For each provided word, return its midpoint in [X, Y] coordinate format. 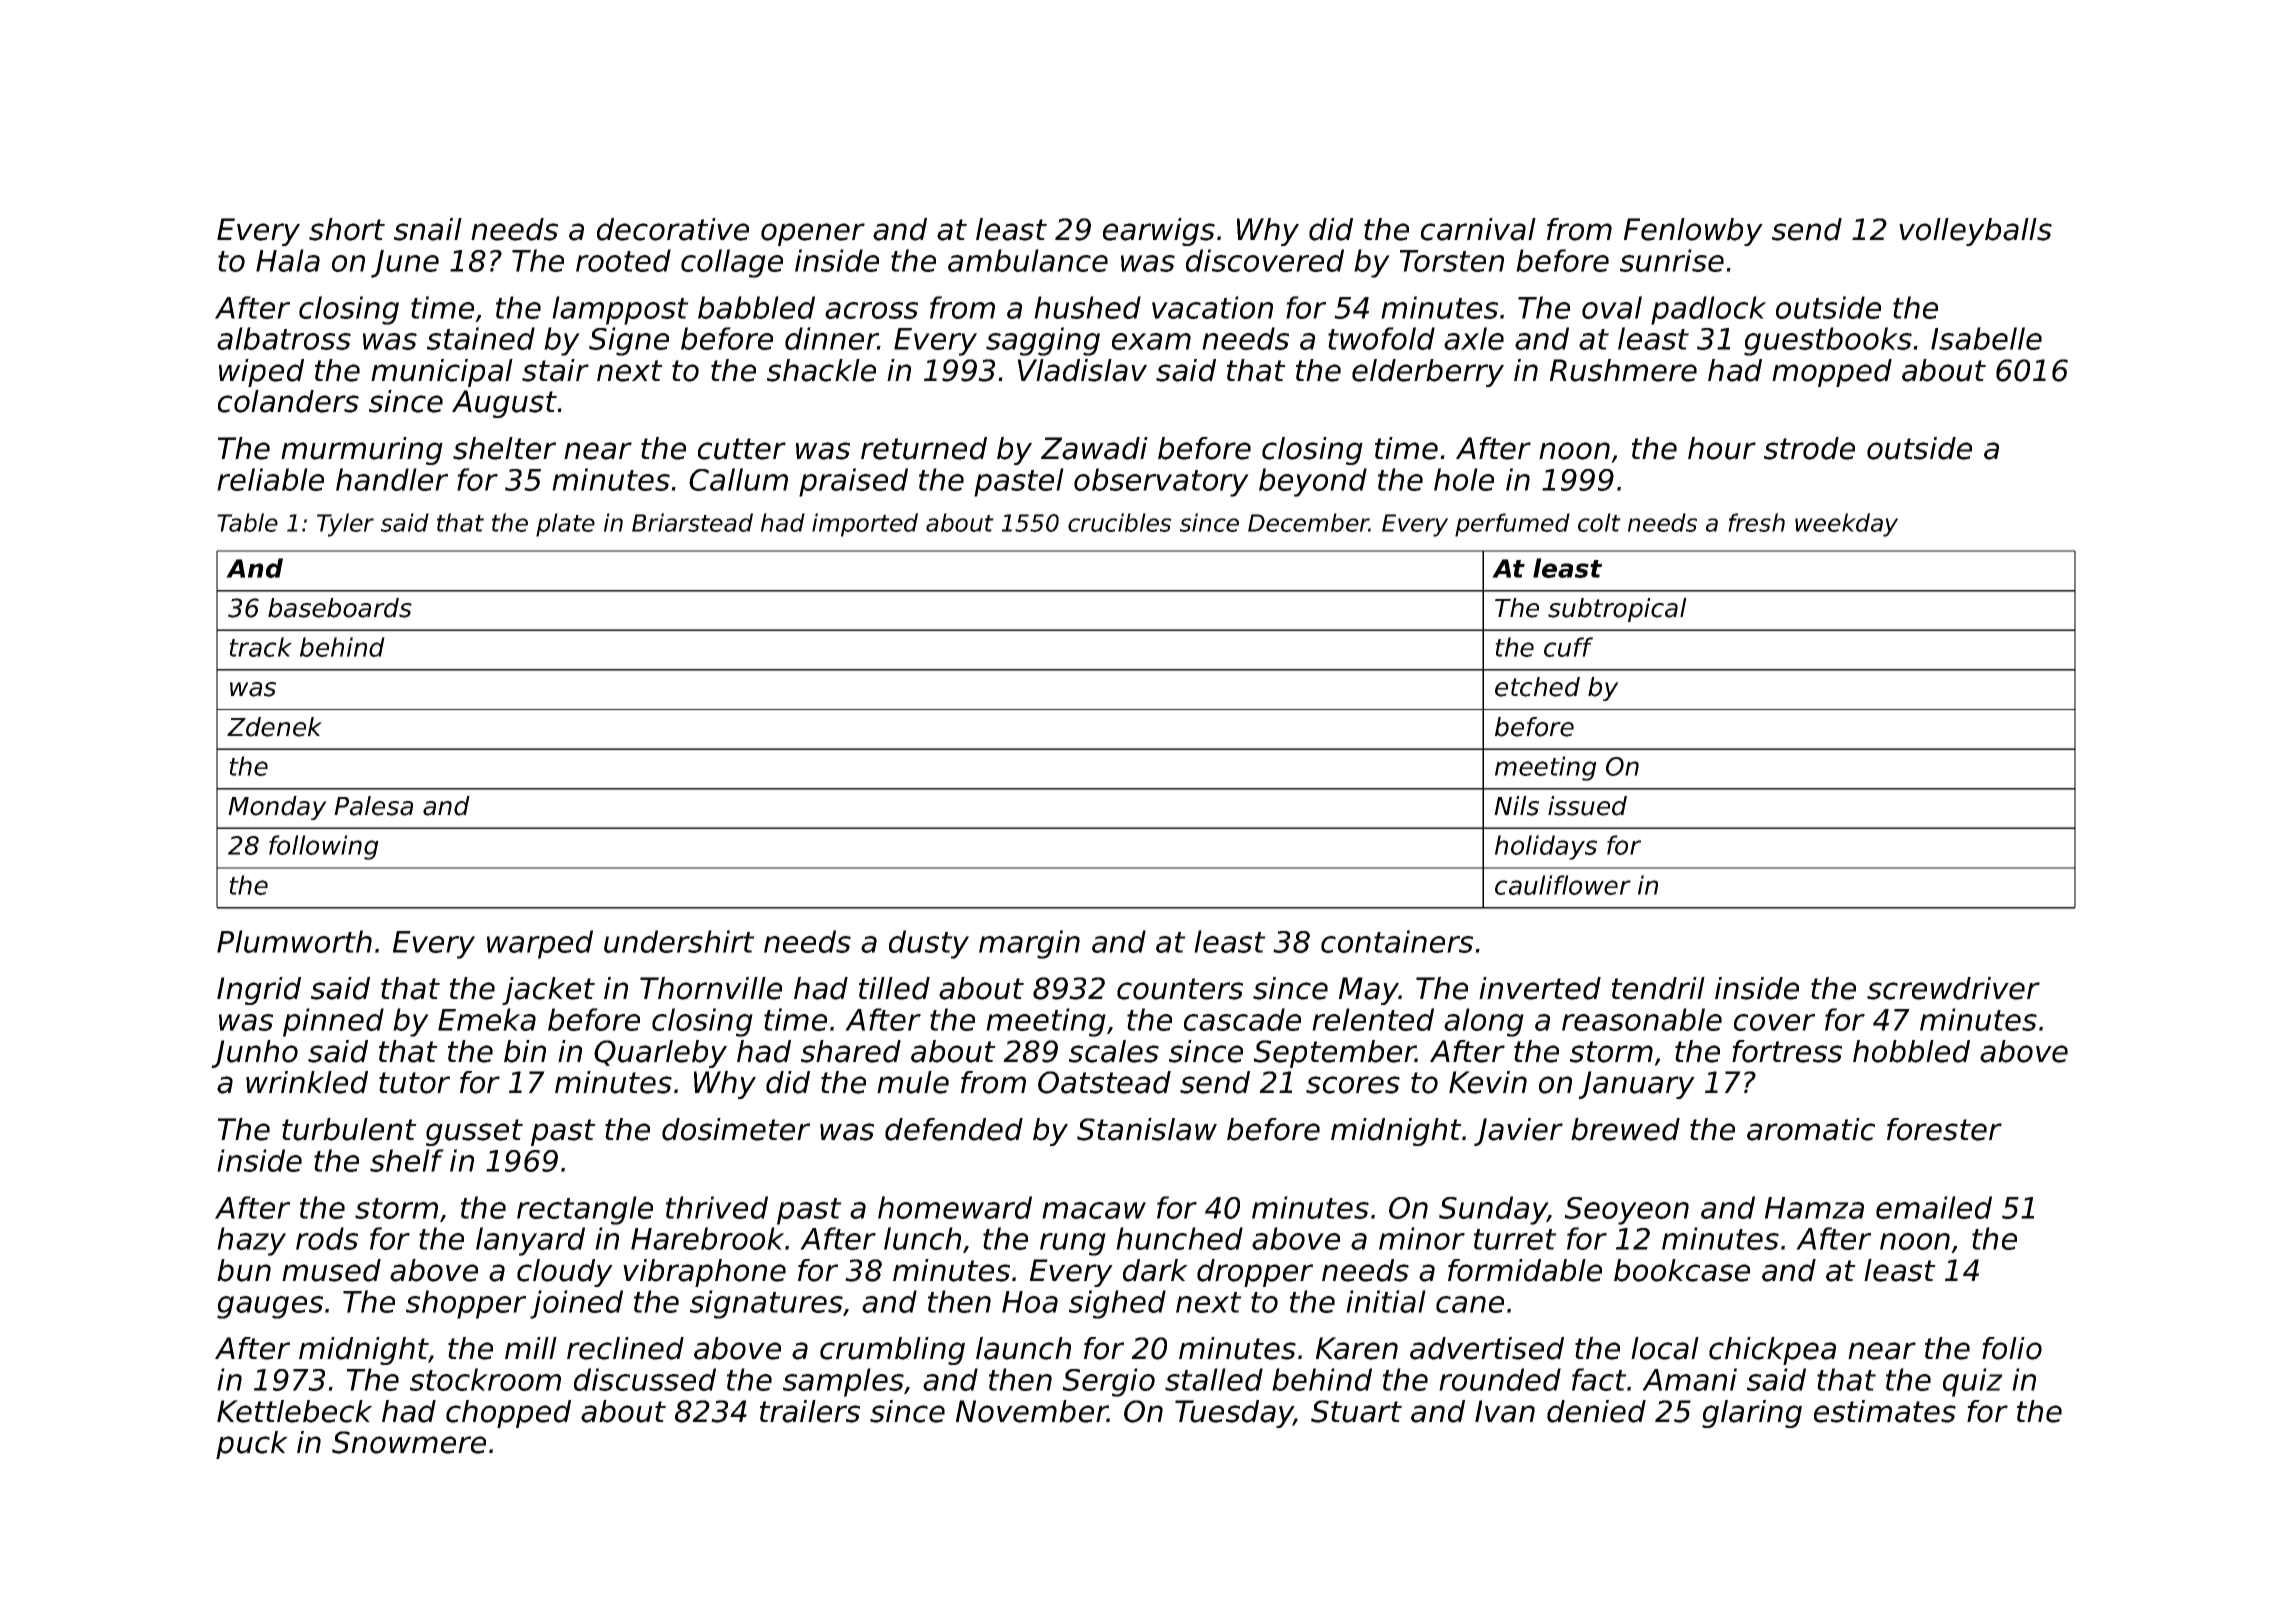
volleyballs [1975, 232]
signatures [766, 1304]
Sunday [1493, 1210]
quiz [1973, 1382]
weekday [1846, 525]
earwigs [1159, 232]
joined [576, 1304]
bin [525, 1051]
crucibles [1119, 522]
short [347, 229]
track [260, 647]
